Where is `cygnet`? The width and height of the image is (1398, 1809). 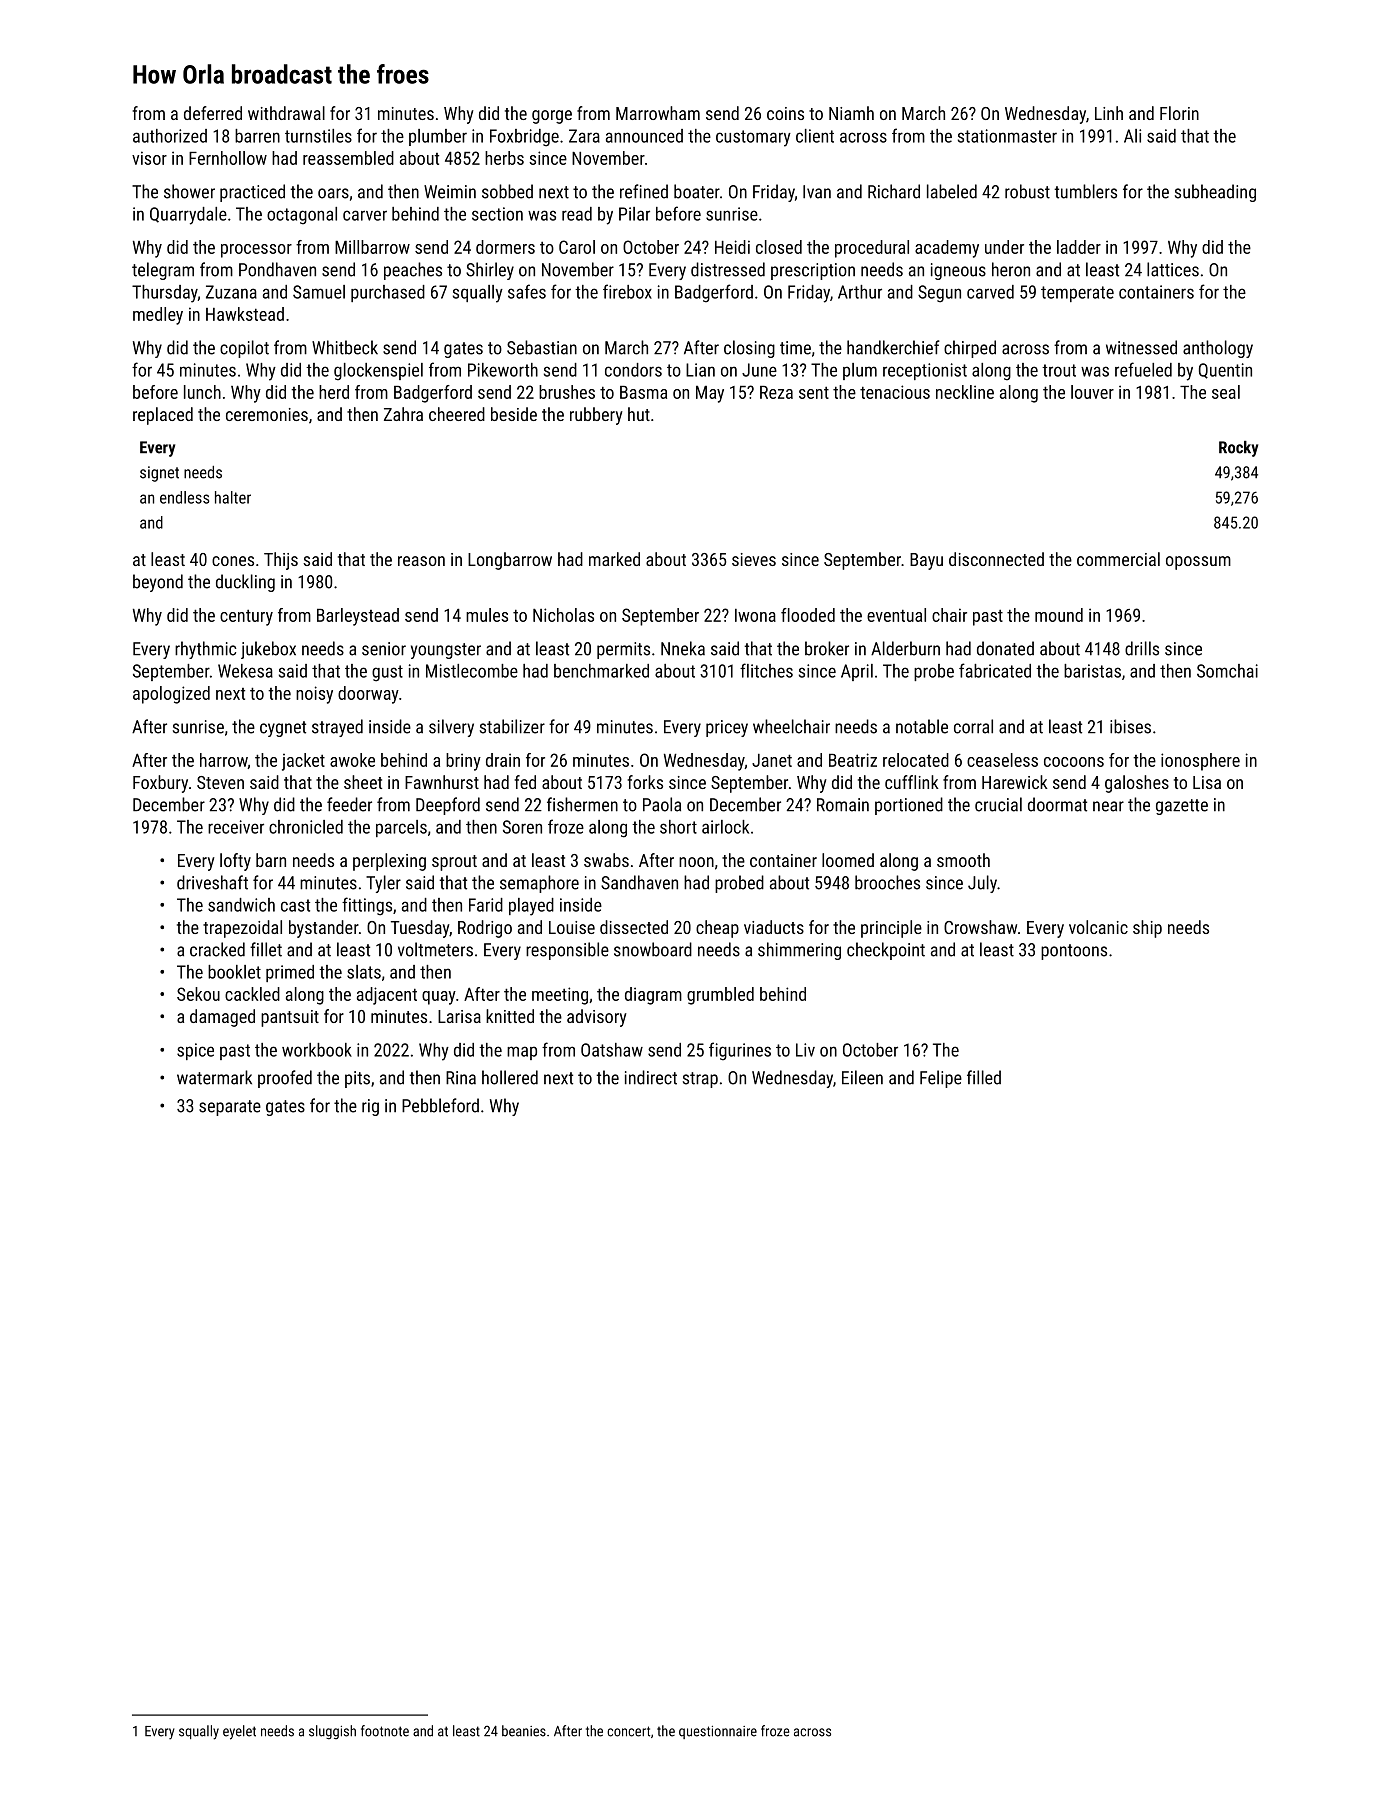 cygnet is located at coordinates (283, 729).
